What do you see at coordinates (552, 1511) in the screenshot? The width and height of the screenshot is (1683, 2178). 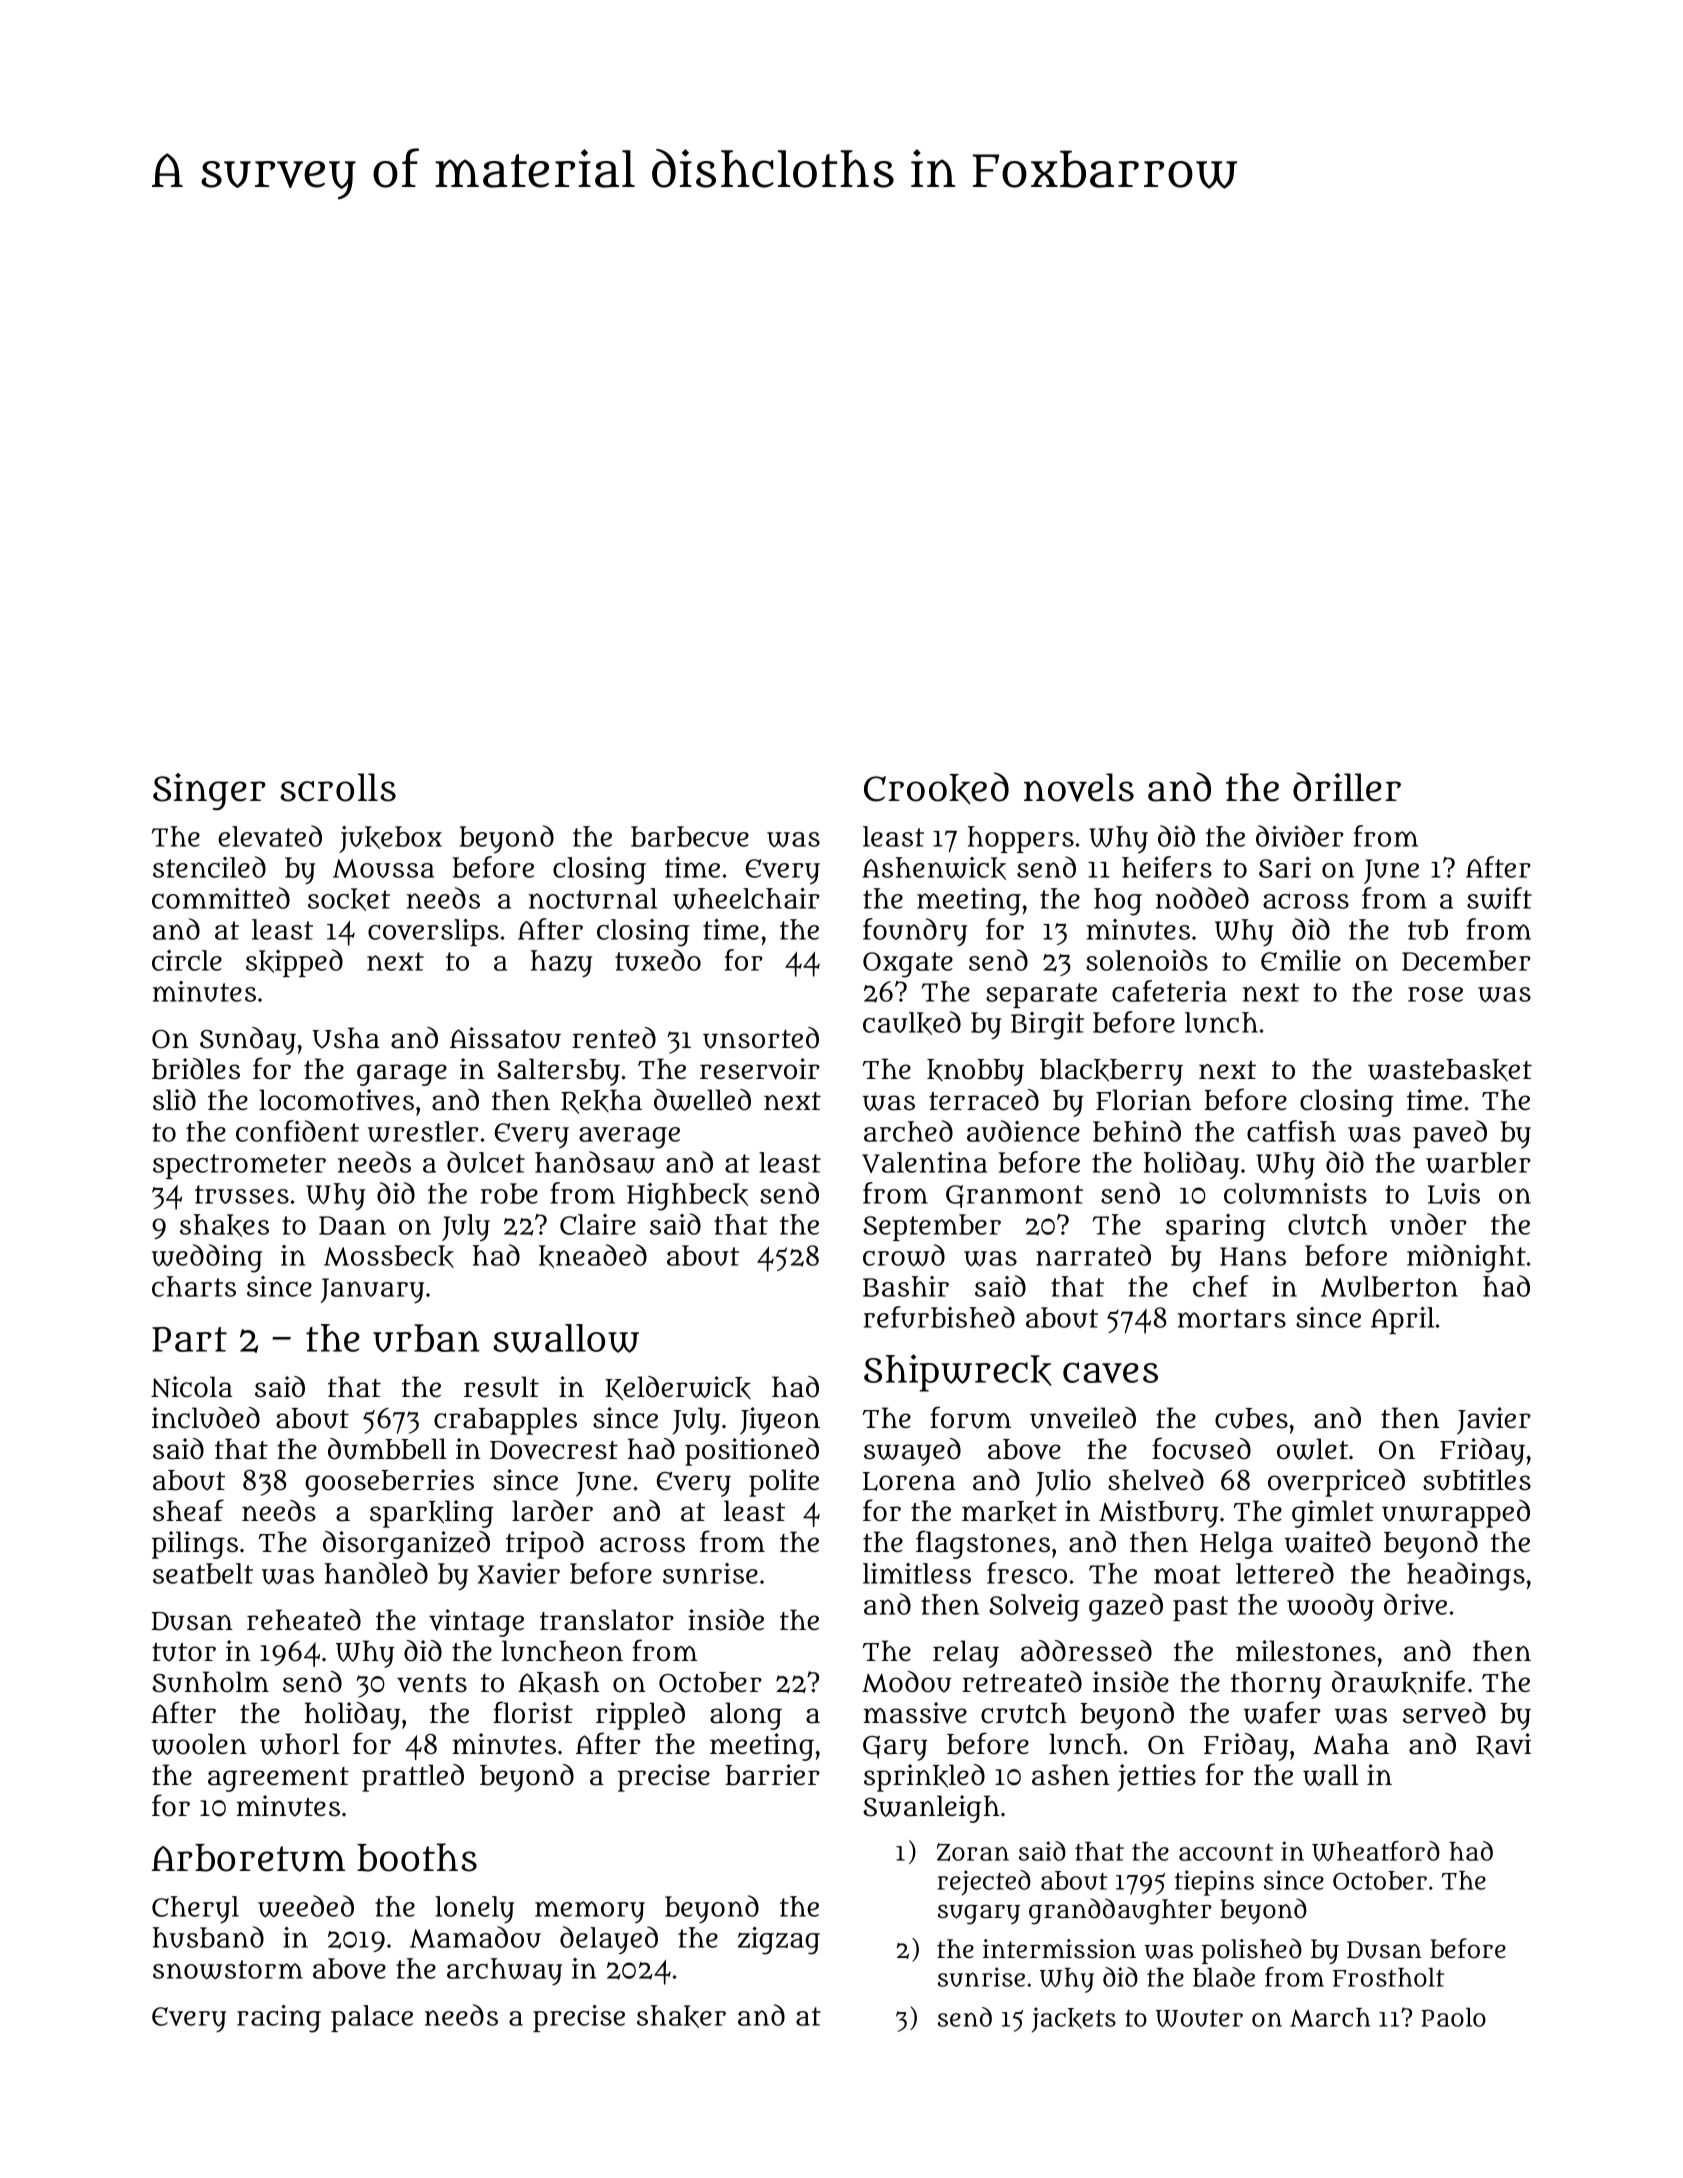 I see `larder` at bounding box center [552, 1511].
